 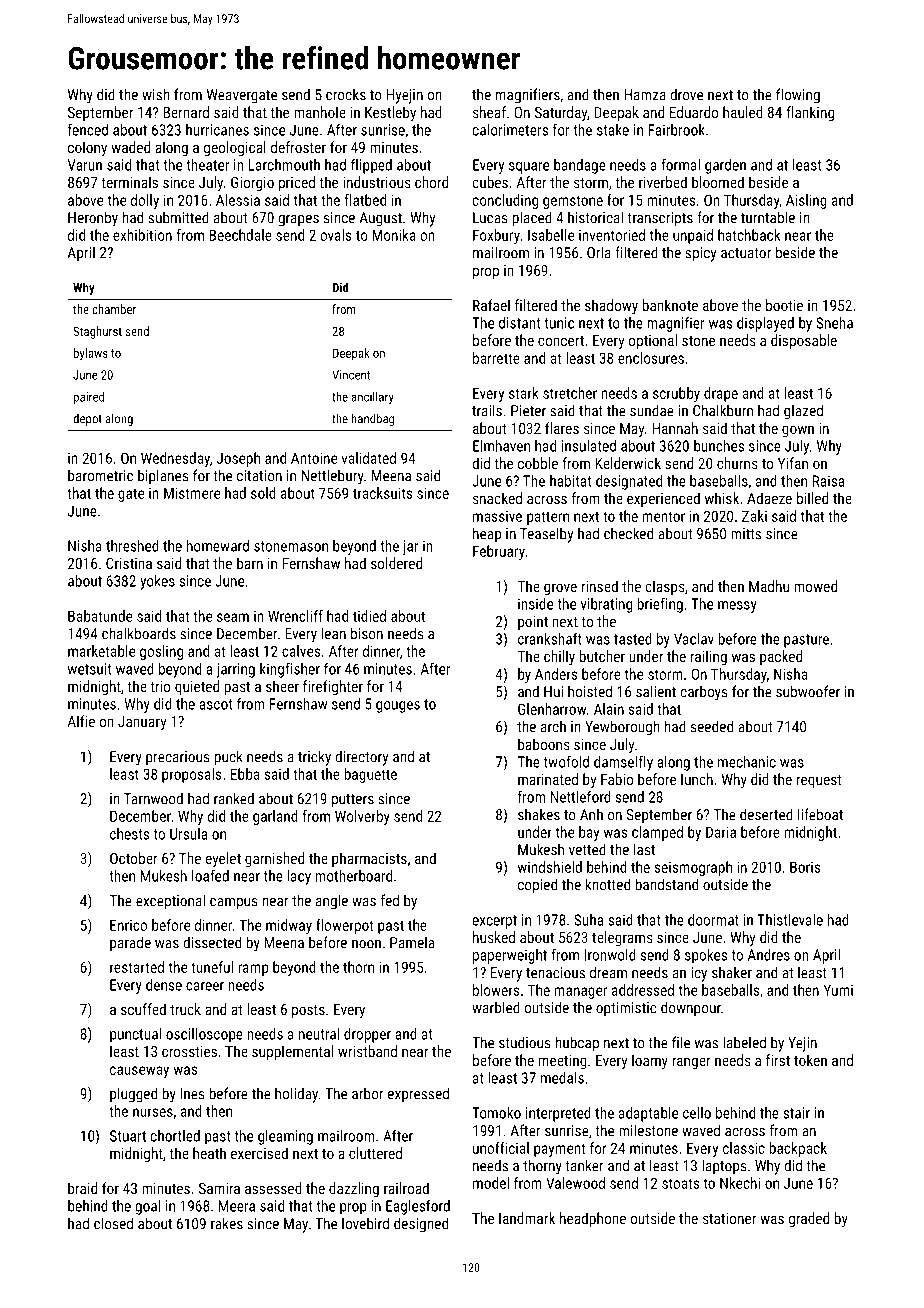 I want to click on closed, so click(x=113, y=1223).
